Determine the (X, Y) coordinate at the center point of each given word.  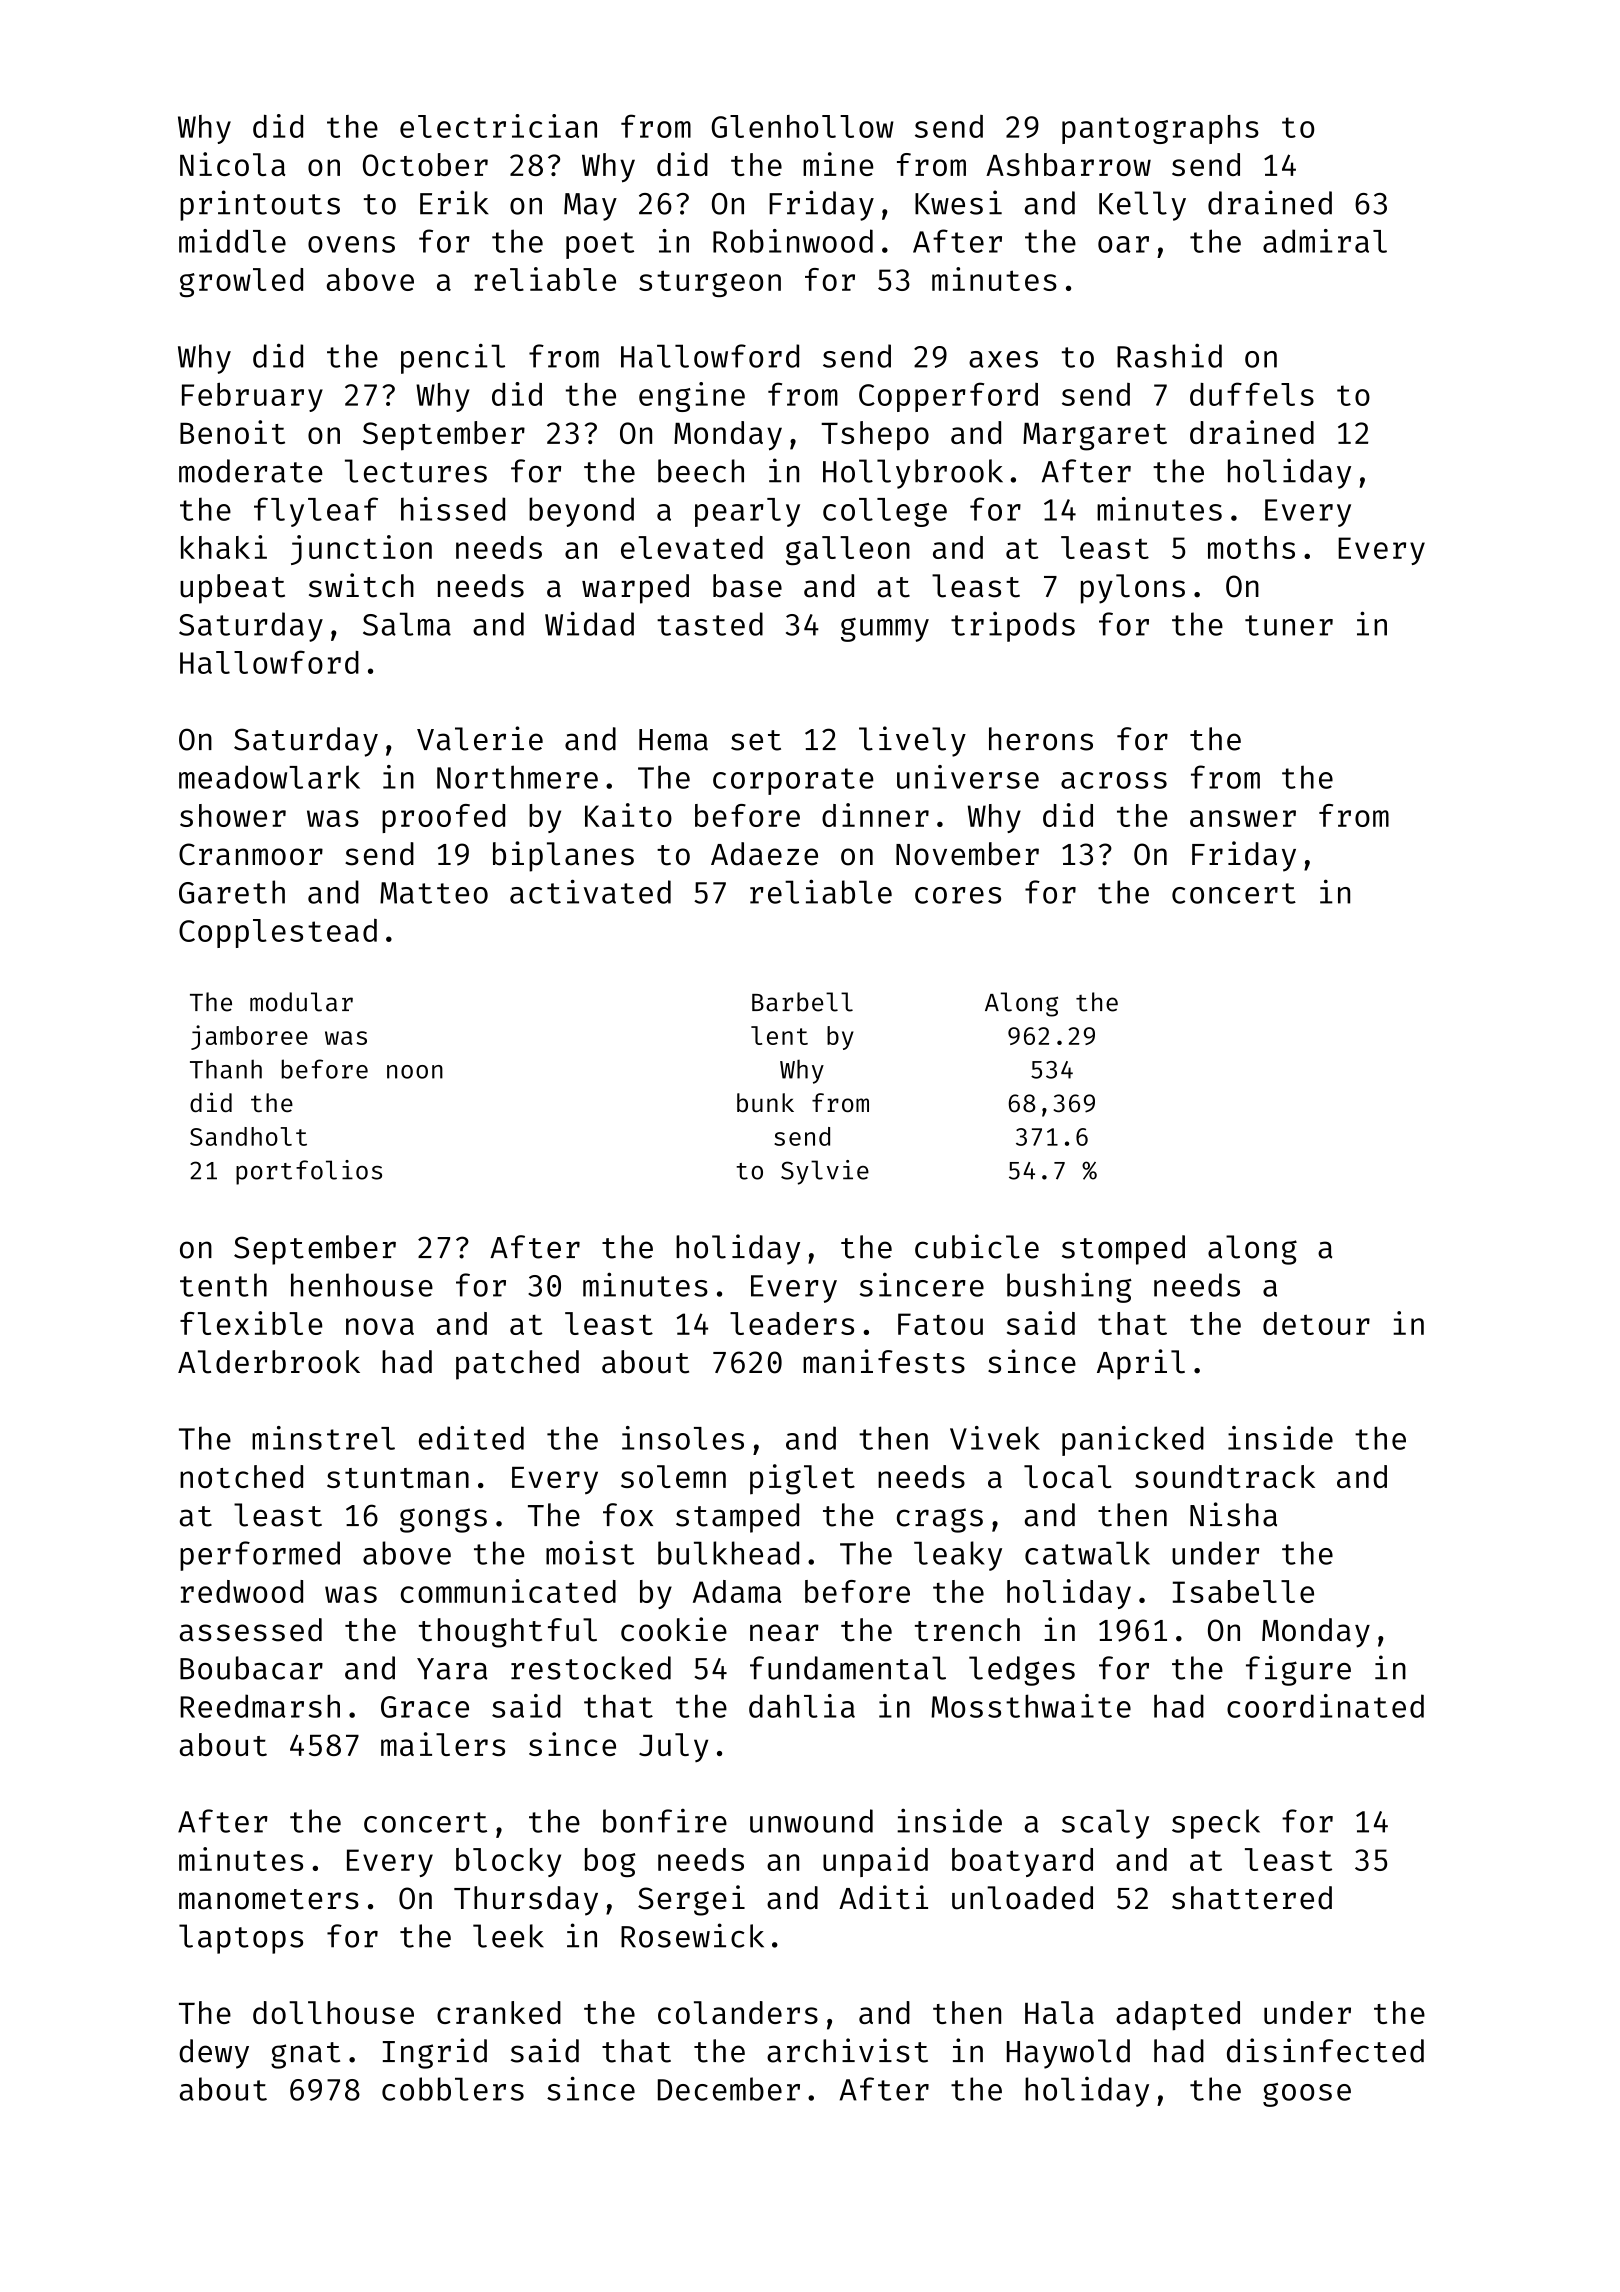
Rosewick (692, 1935)
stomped (1123, 1250)
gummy (885, 630)
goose (1307, 2095)
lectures (416, 471)
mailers (443, 1744)
